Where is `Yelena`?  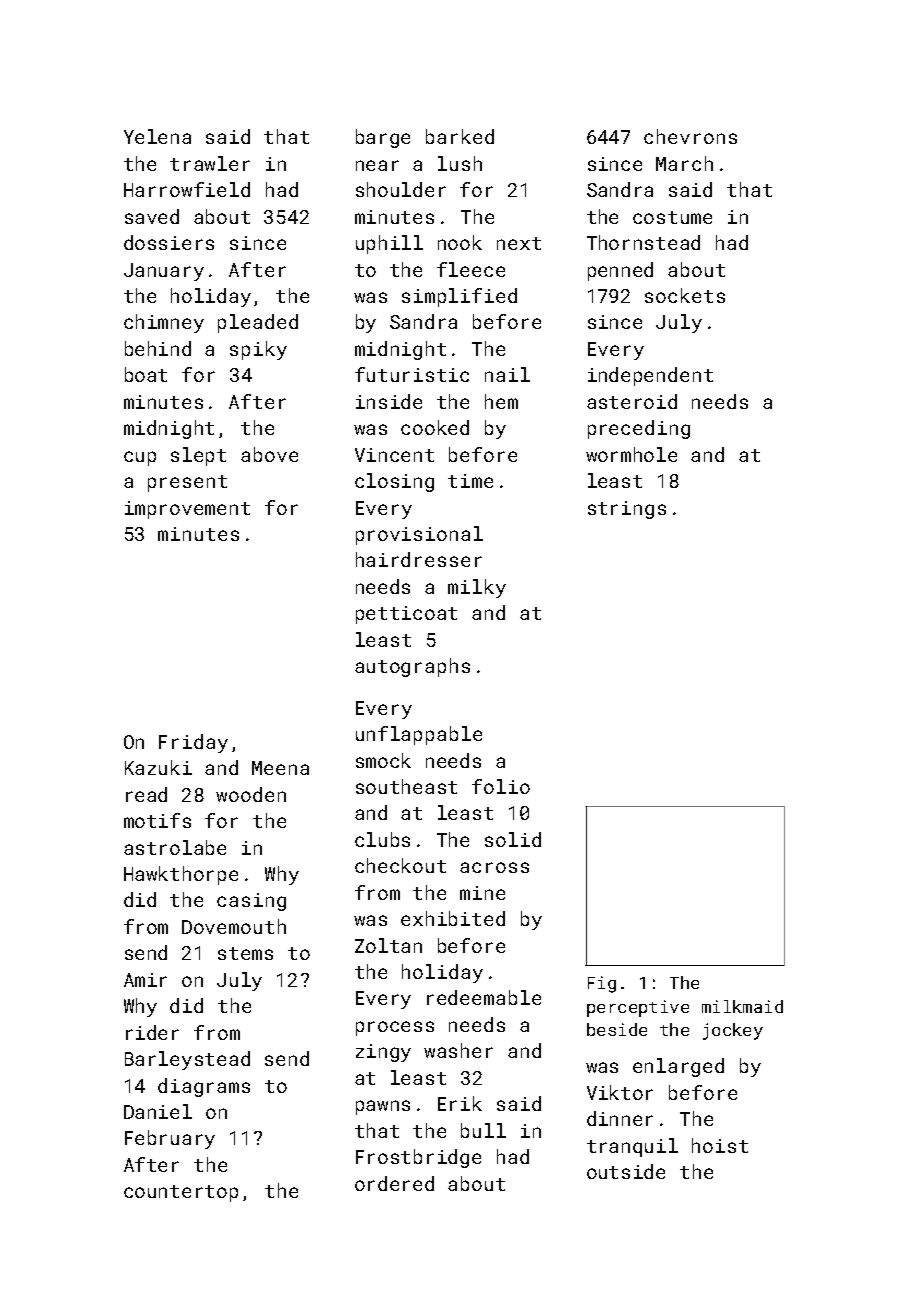 Yelena is located at coordinates (157, 136).
